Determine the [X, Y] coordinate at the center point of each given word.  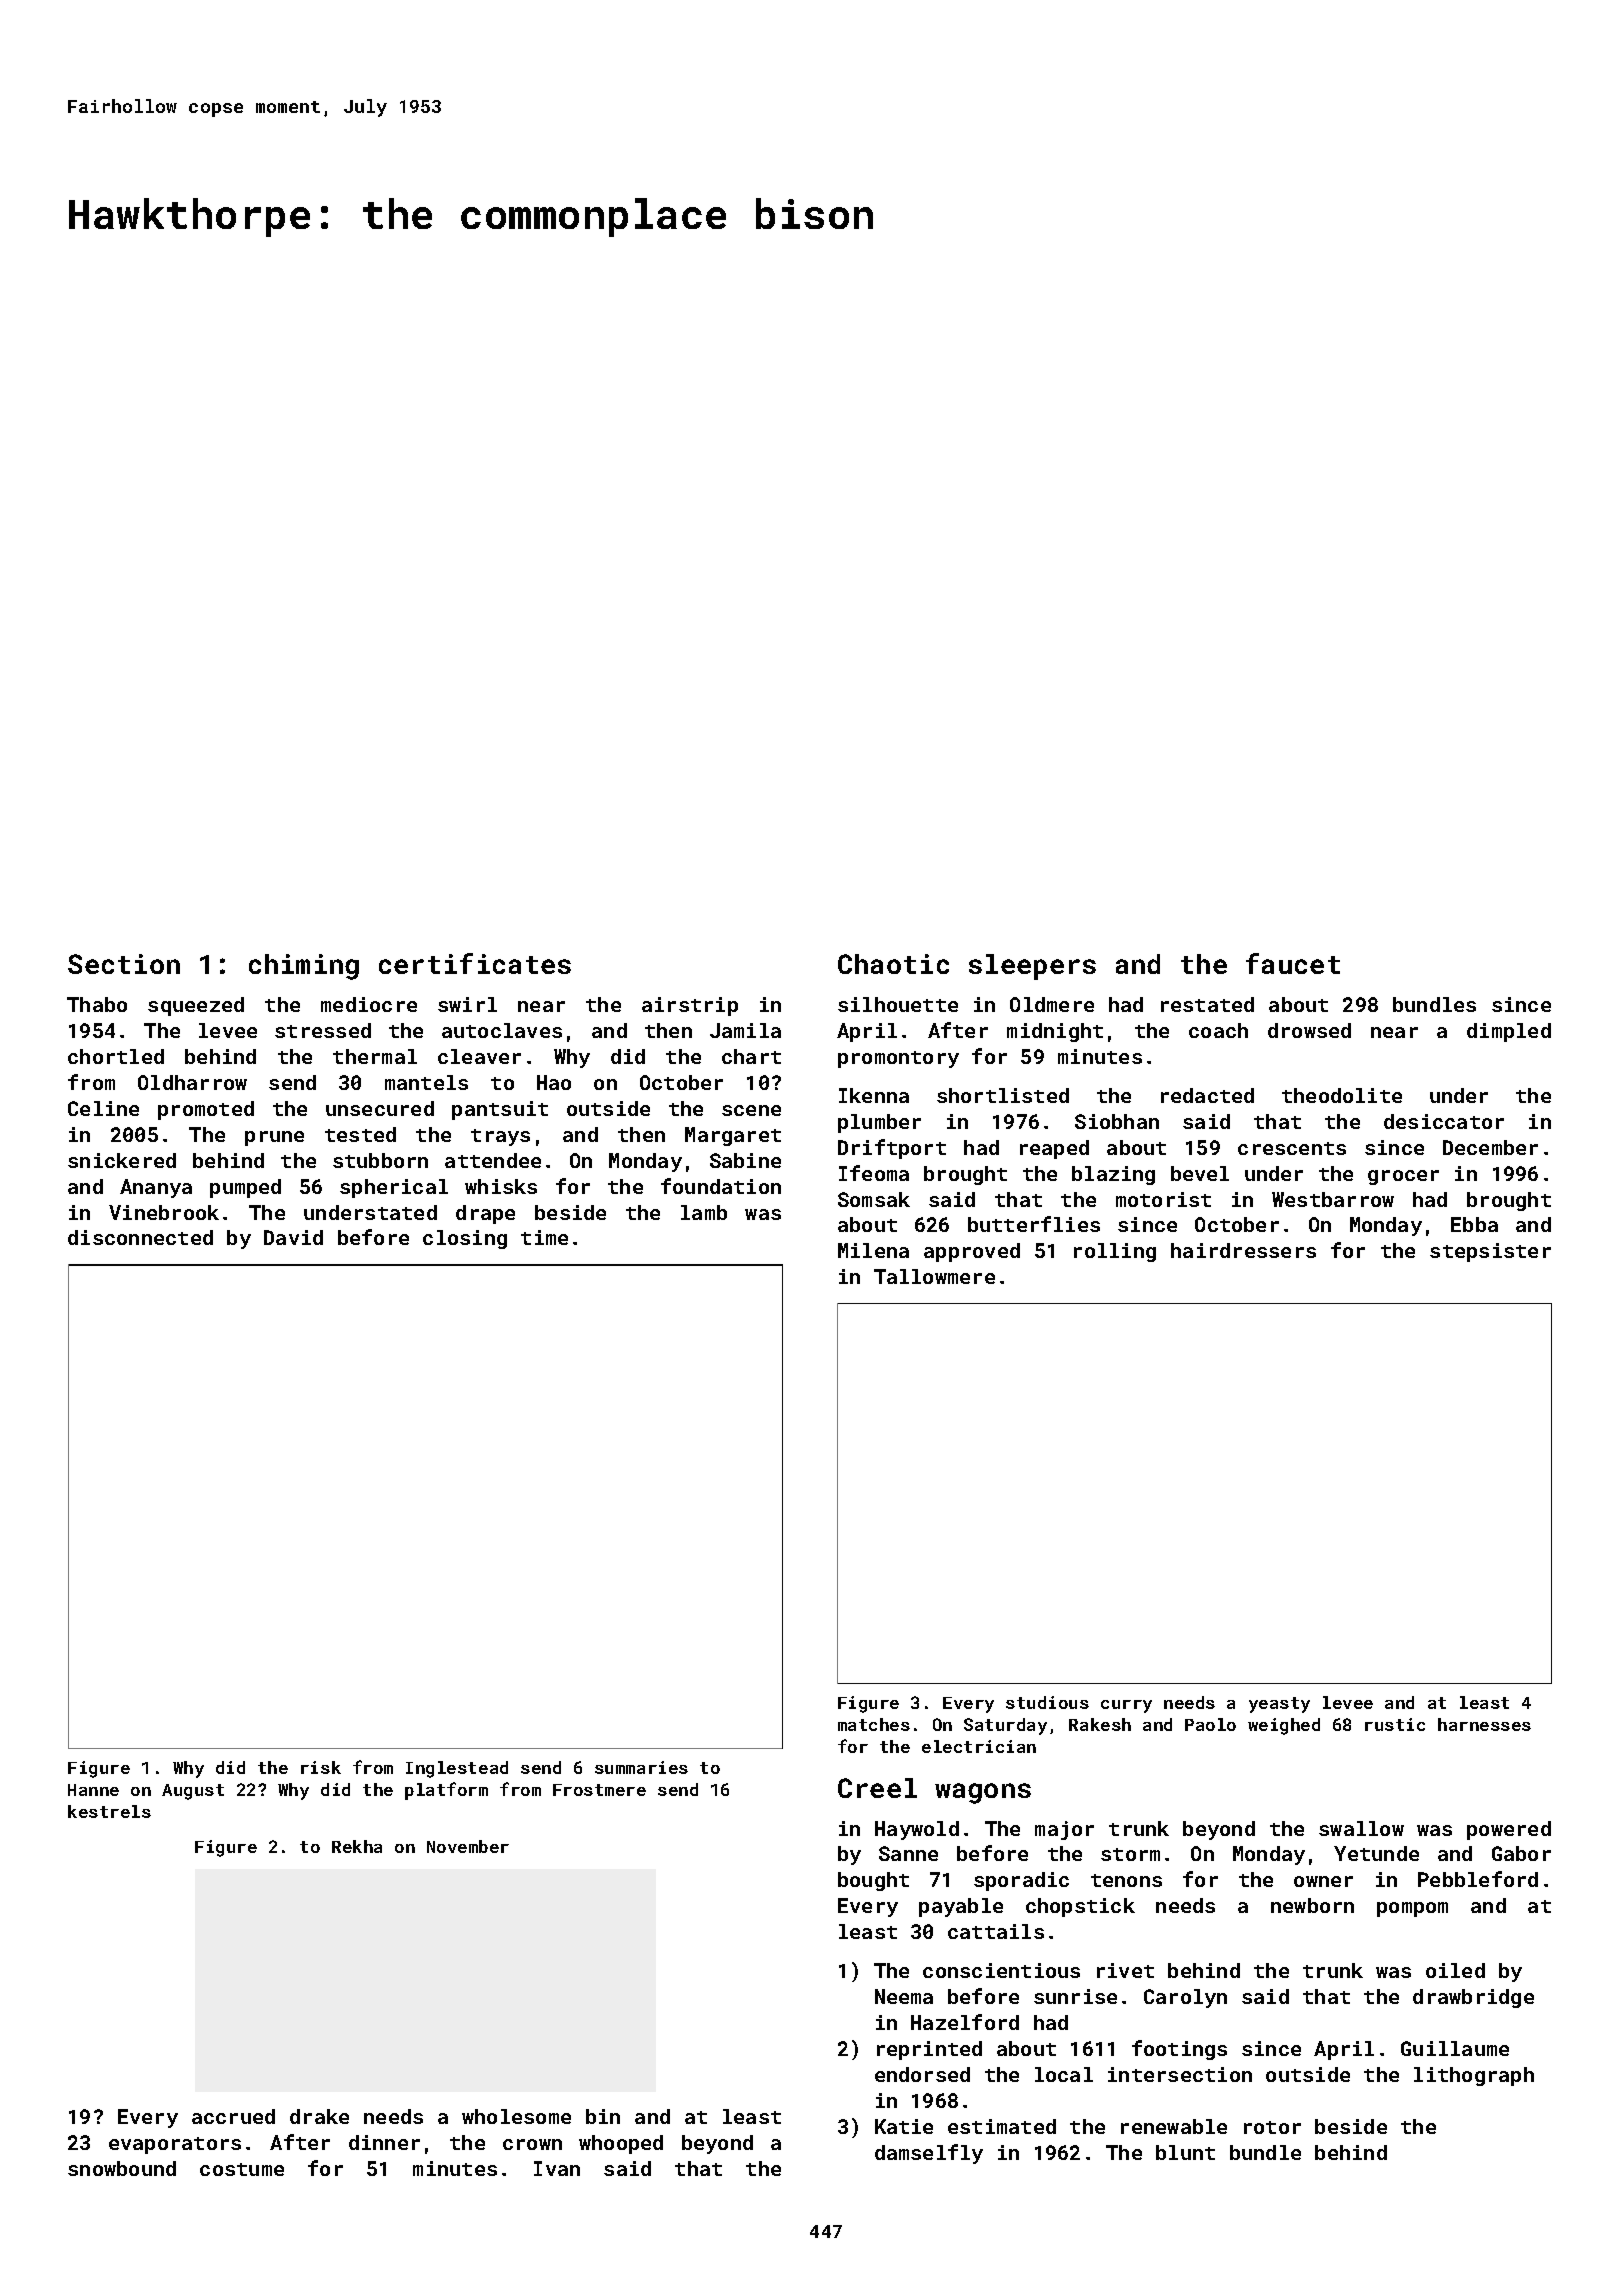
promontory [898, 1059]
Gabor [1521, 1853]
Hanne [93, 1790]
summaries [641, 1767]
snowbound [122, 2168]
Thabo [97, 1004]
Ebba [1474, 1224]
